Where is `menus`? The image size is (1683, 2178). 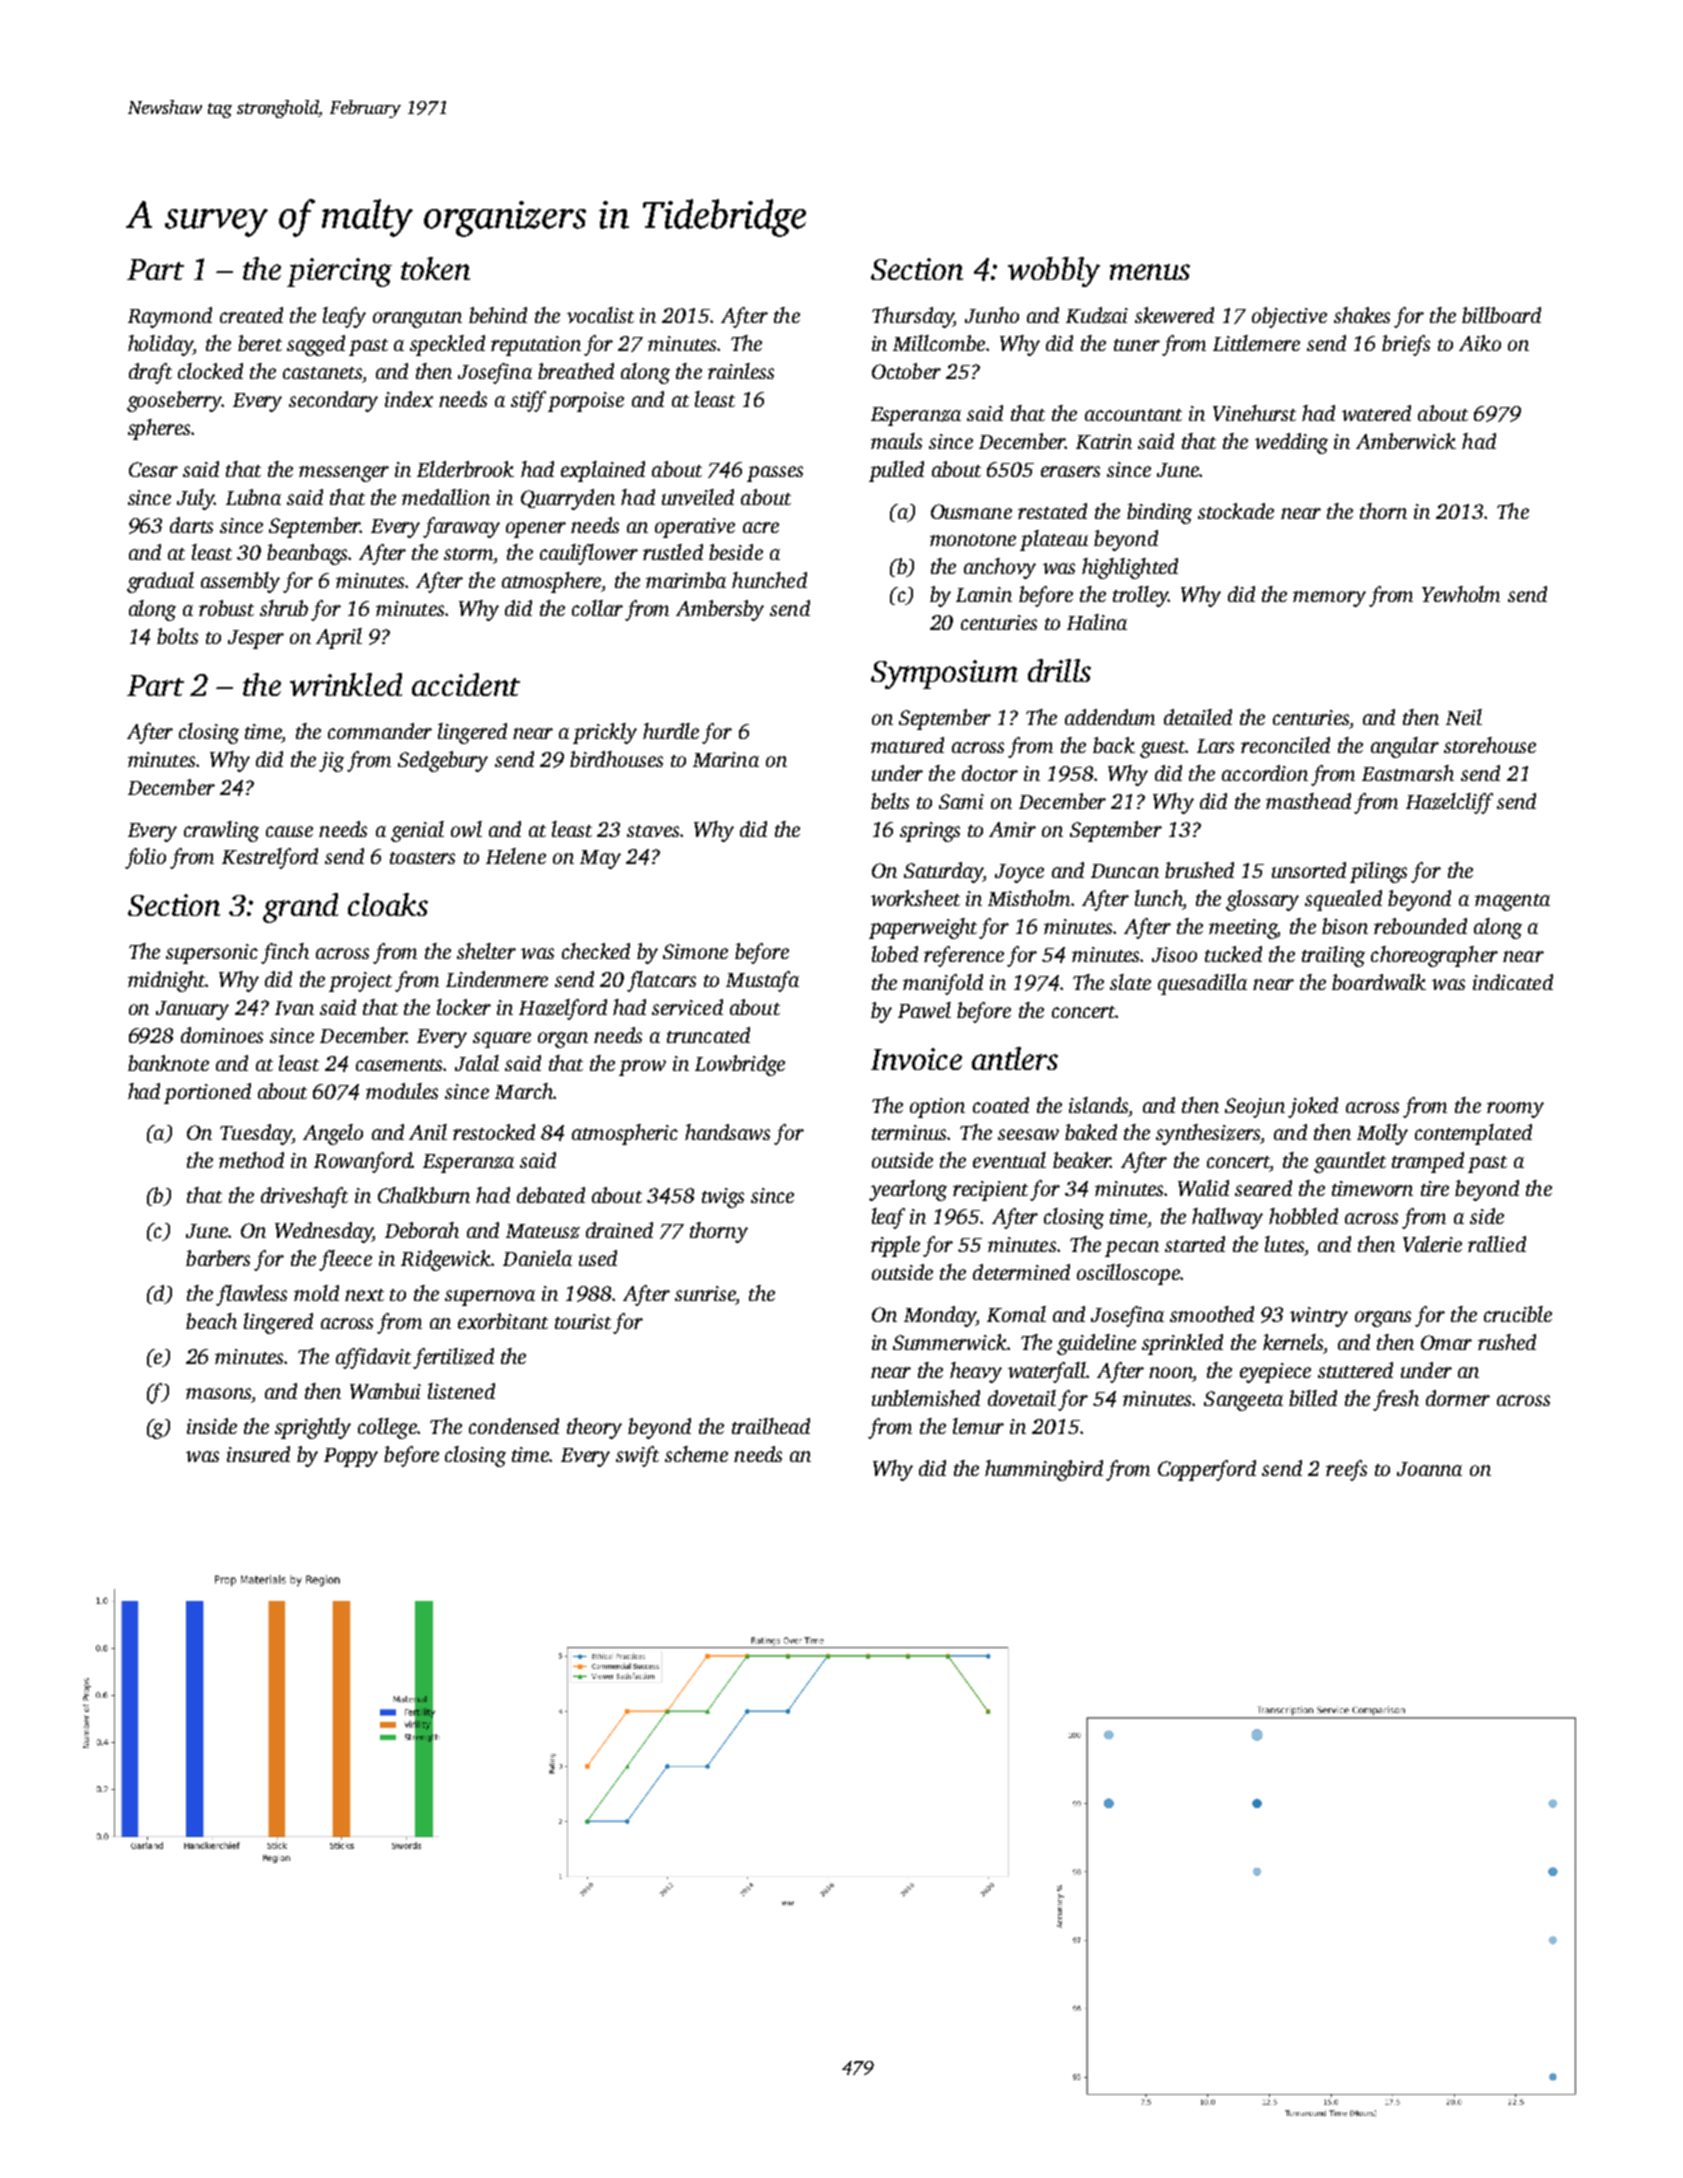 menus is located at coordinates (1150, 272).
